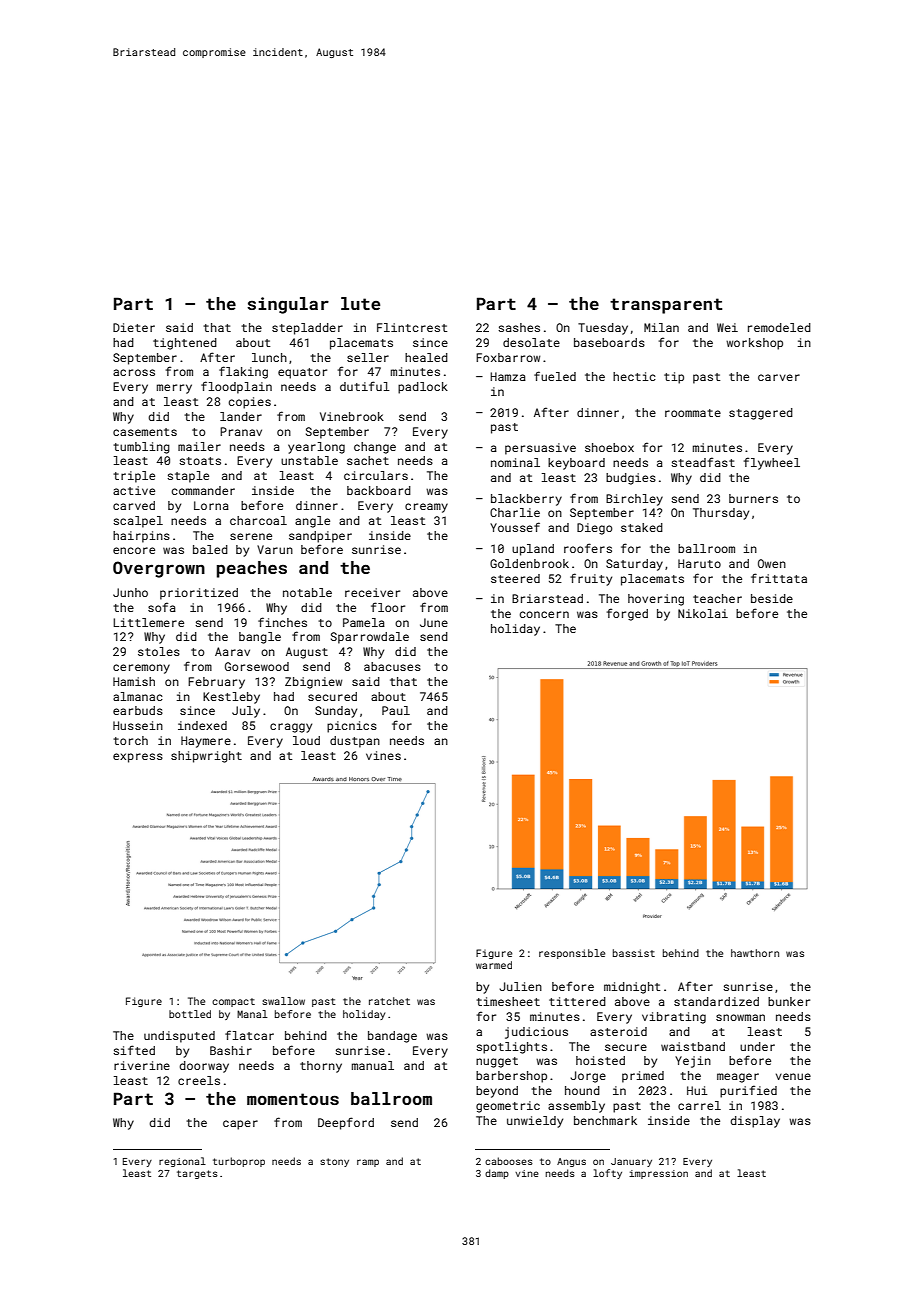  What do you see at coordinates (206, 742) in the document?
I see `Haymere` at bounding box center [206, 742].
